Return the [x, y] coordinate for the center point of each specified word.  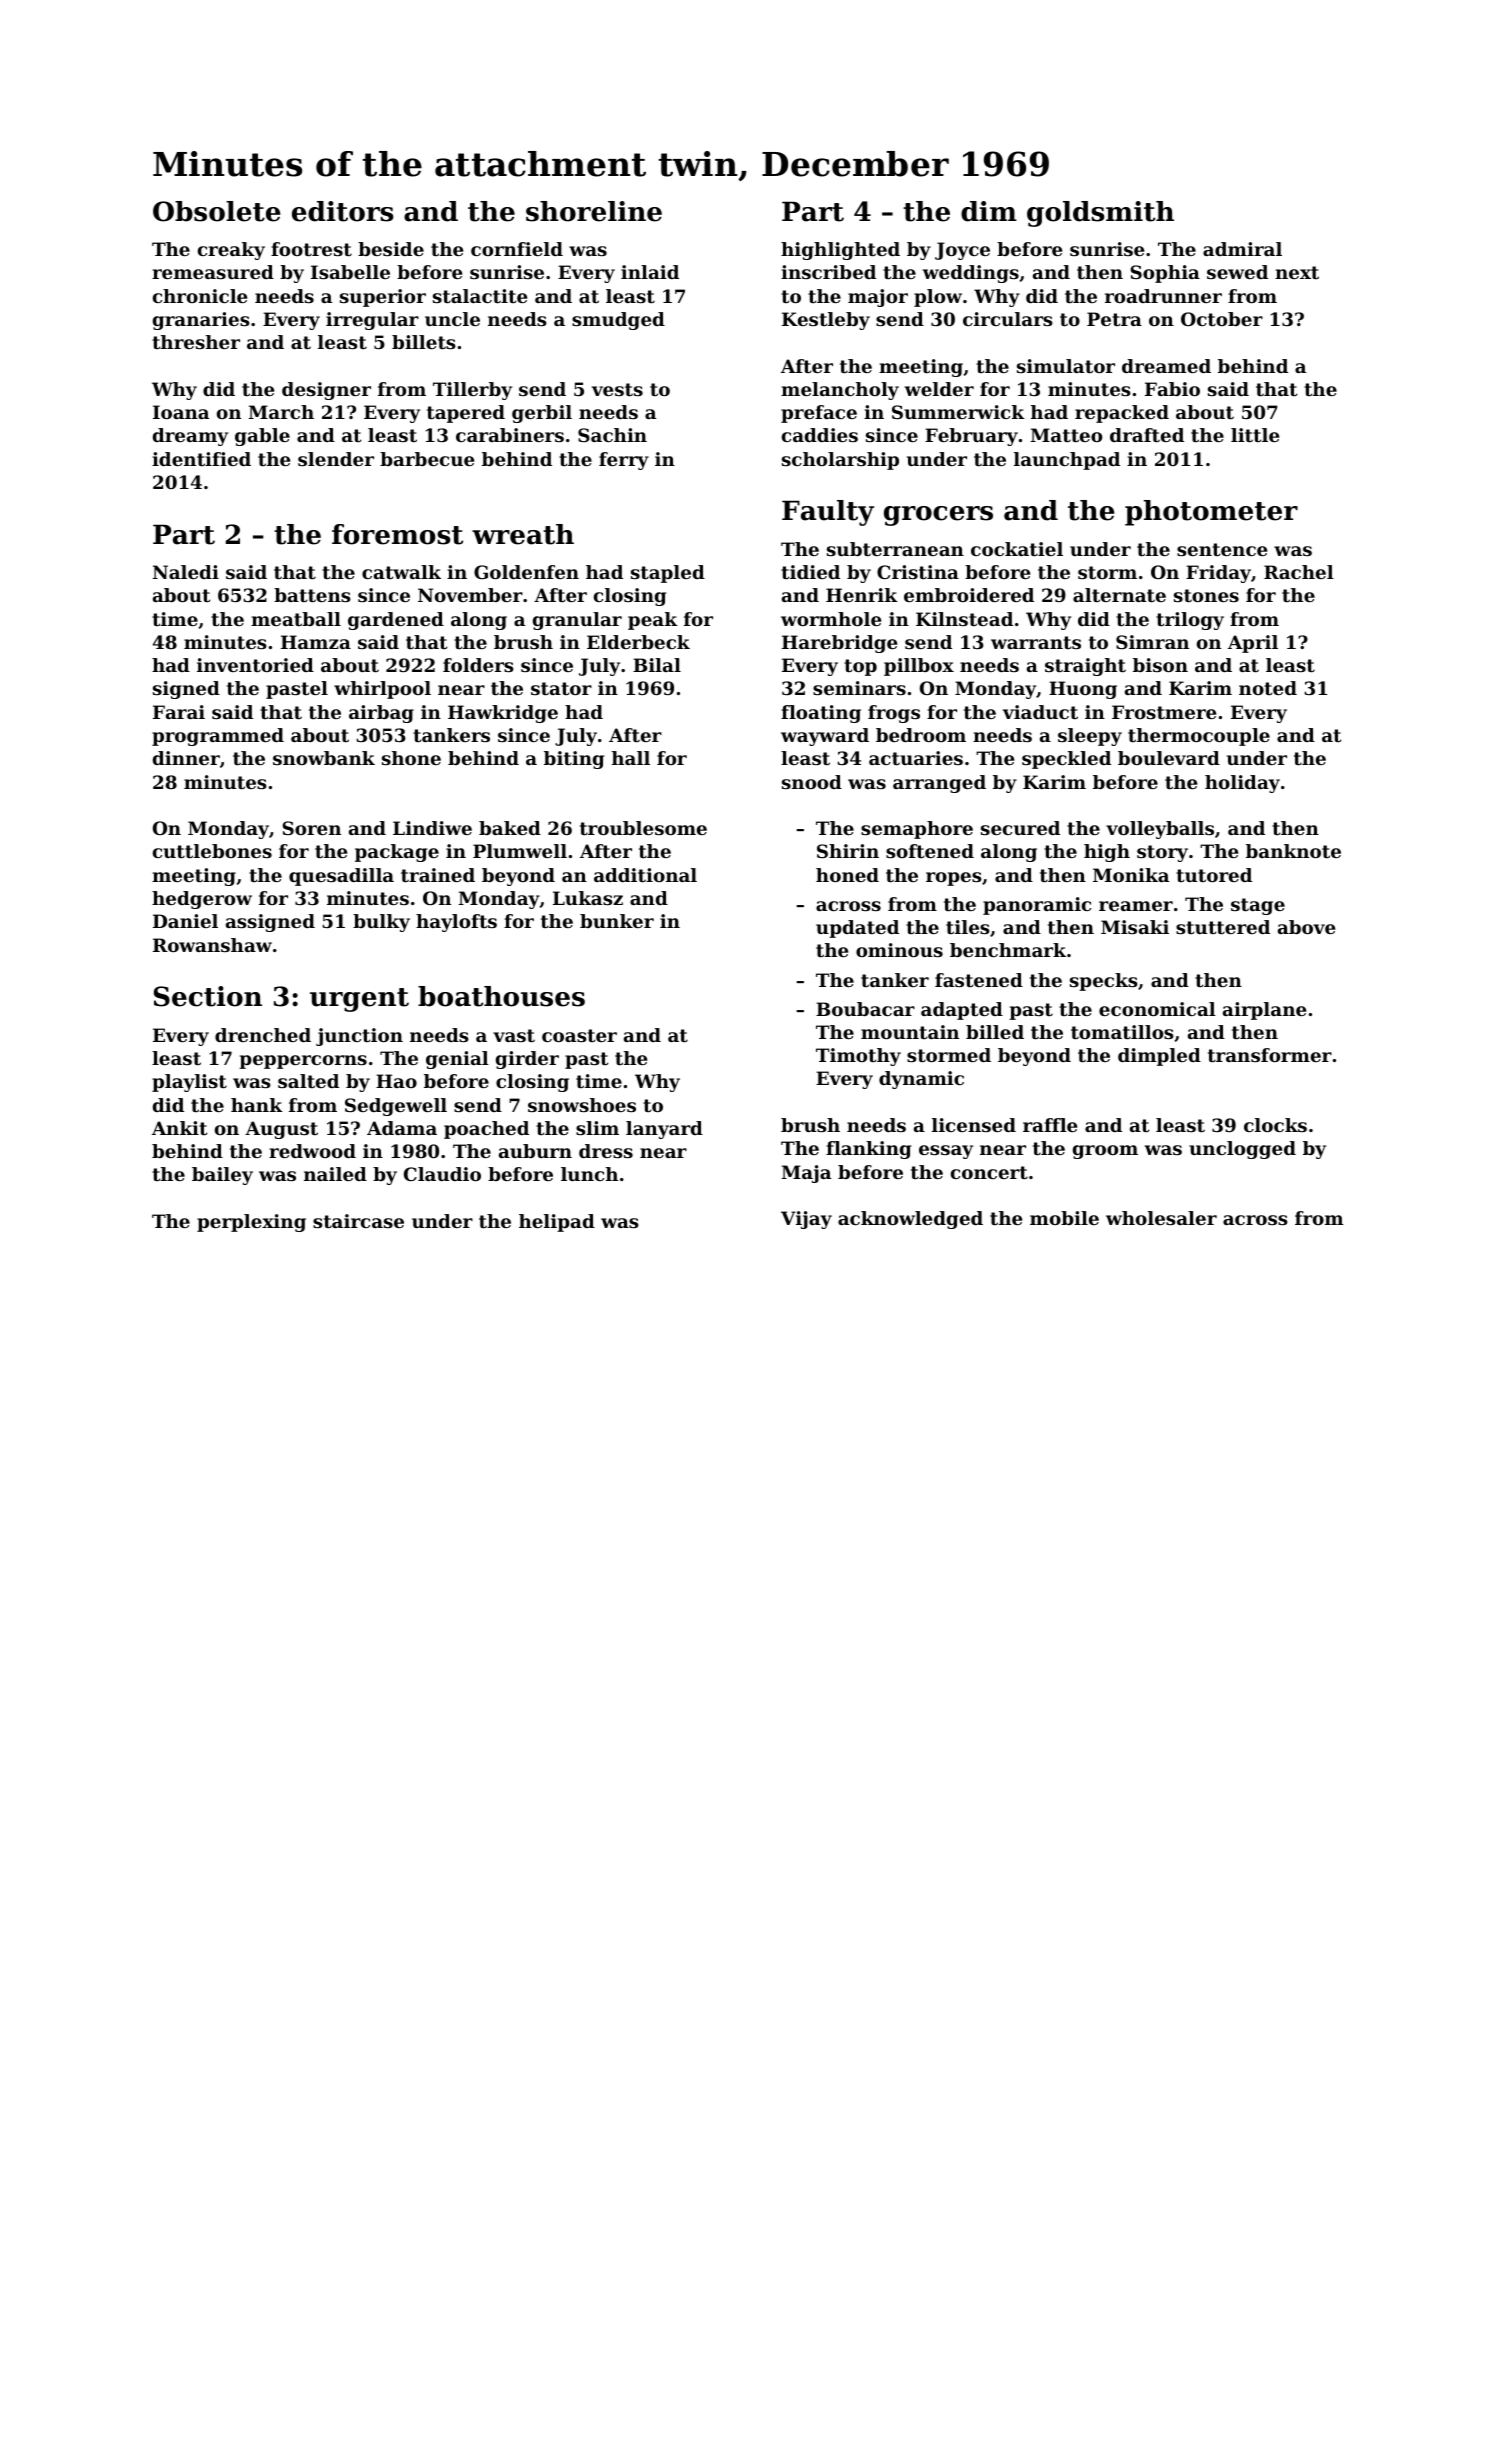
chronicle [200, 296]
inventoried [255, 665]
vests [617, 389]
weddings [971, 274]
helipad [557, 1223]
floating [821, 714]
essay [946, 1152]
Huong [1083, 690]
